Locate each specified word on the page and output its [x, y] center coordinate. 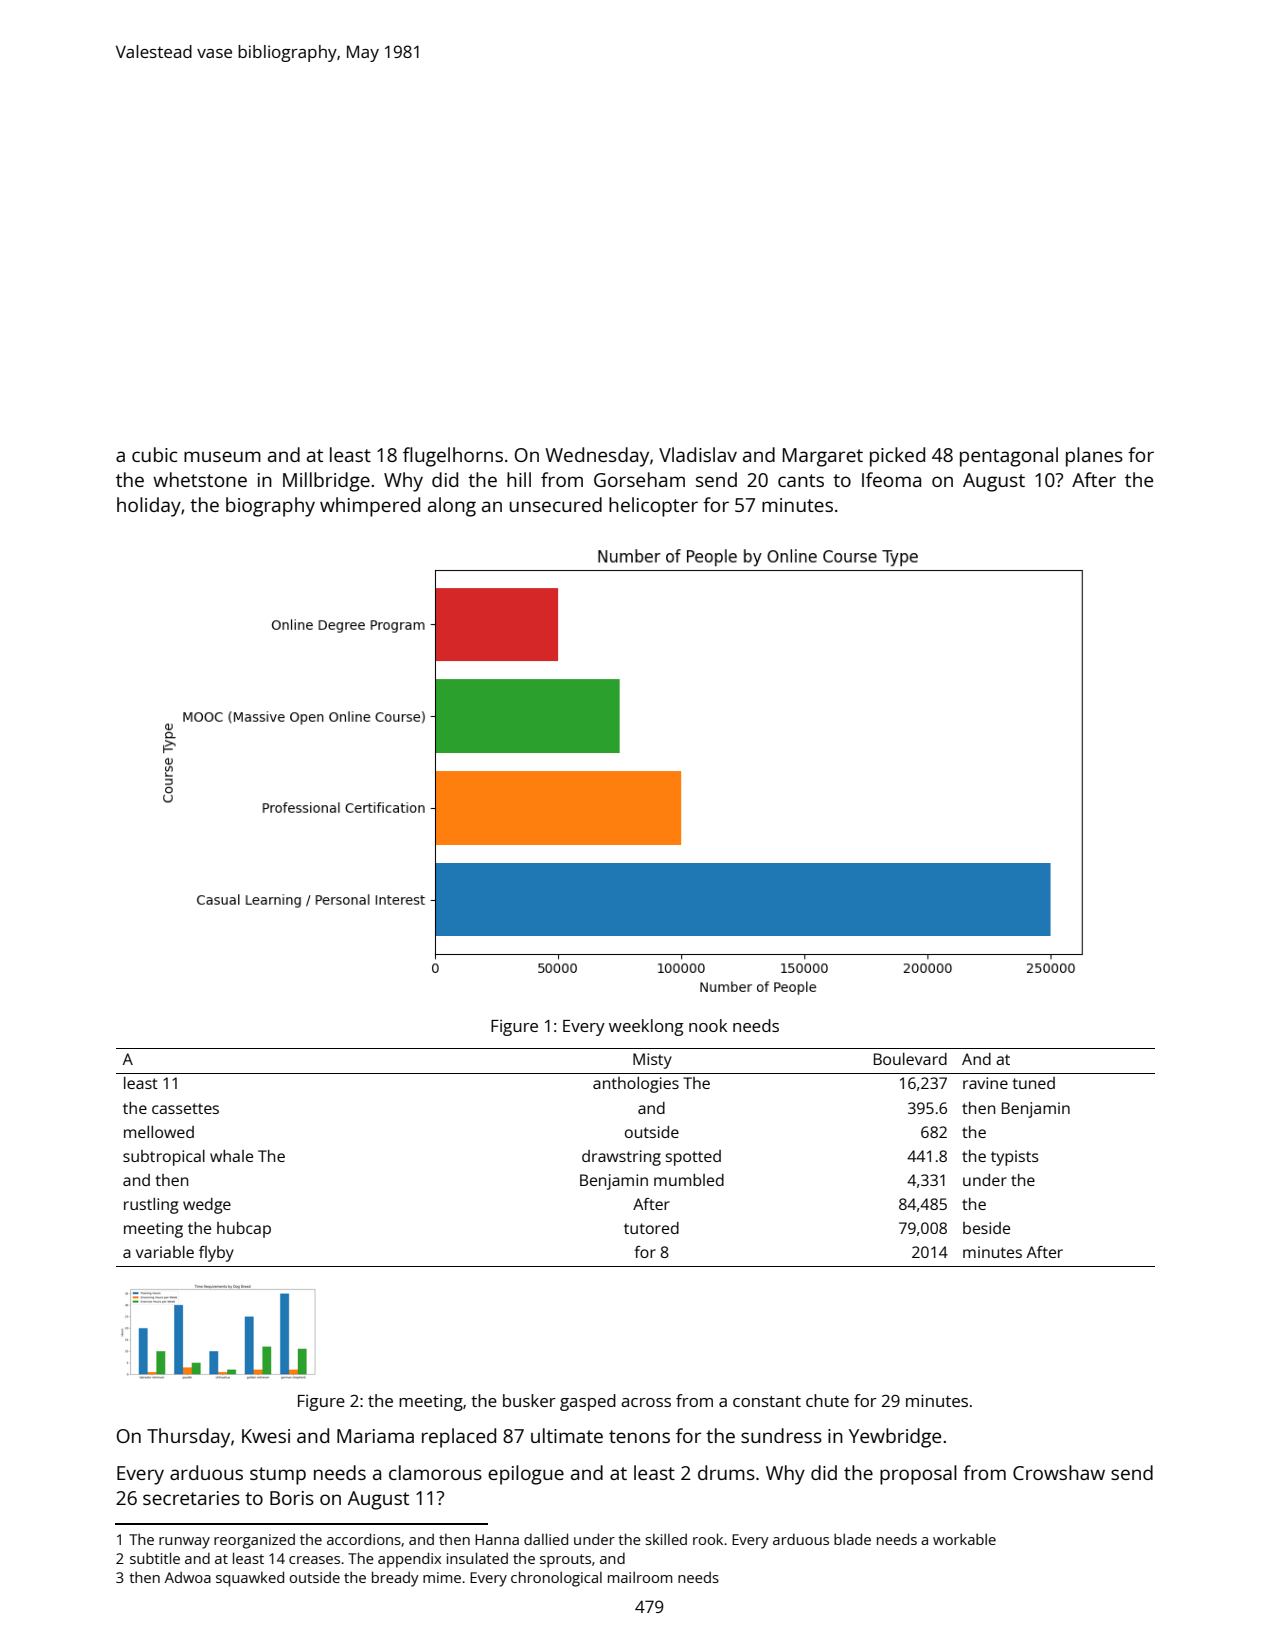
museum [222, 456]
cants [801, 480]
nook [708, 1025]
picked [897, 457]
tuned [1033, 1083]
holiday [149, 507]
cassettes [185, 1108]
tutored [651, 1228]
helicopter [653, 507]
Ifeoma [891, 479]
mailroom [640, 1577]
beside [986, 1228]
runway [184, 1543]
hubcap [244, 1230]
